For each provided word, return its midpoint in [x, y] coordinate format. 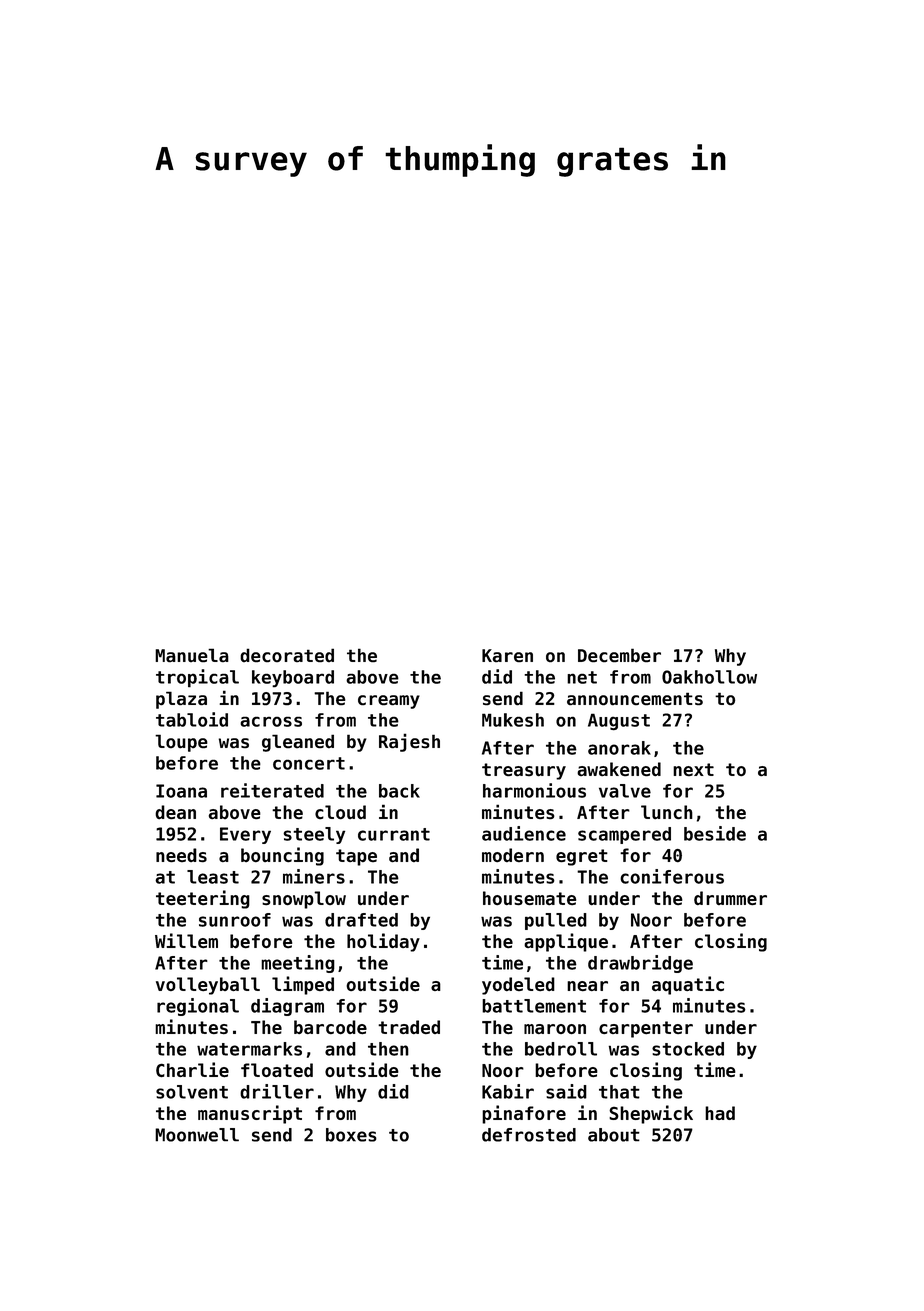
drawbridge [640, 964]
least [213, 877]
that [619, 1092]
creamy [389, 702]
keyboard [293, 678]
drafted [361, 920]
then [388, 1049]
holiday [383, 942]
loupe [181, 743]
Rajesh [409, 742]
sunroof [235, 920]
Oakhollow [709, 677]
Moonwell [197, 1135]
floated [277, 1070]
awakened [619, 769]
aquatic [688, 985]
